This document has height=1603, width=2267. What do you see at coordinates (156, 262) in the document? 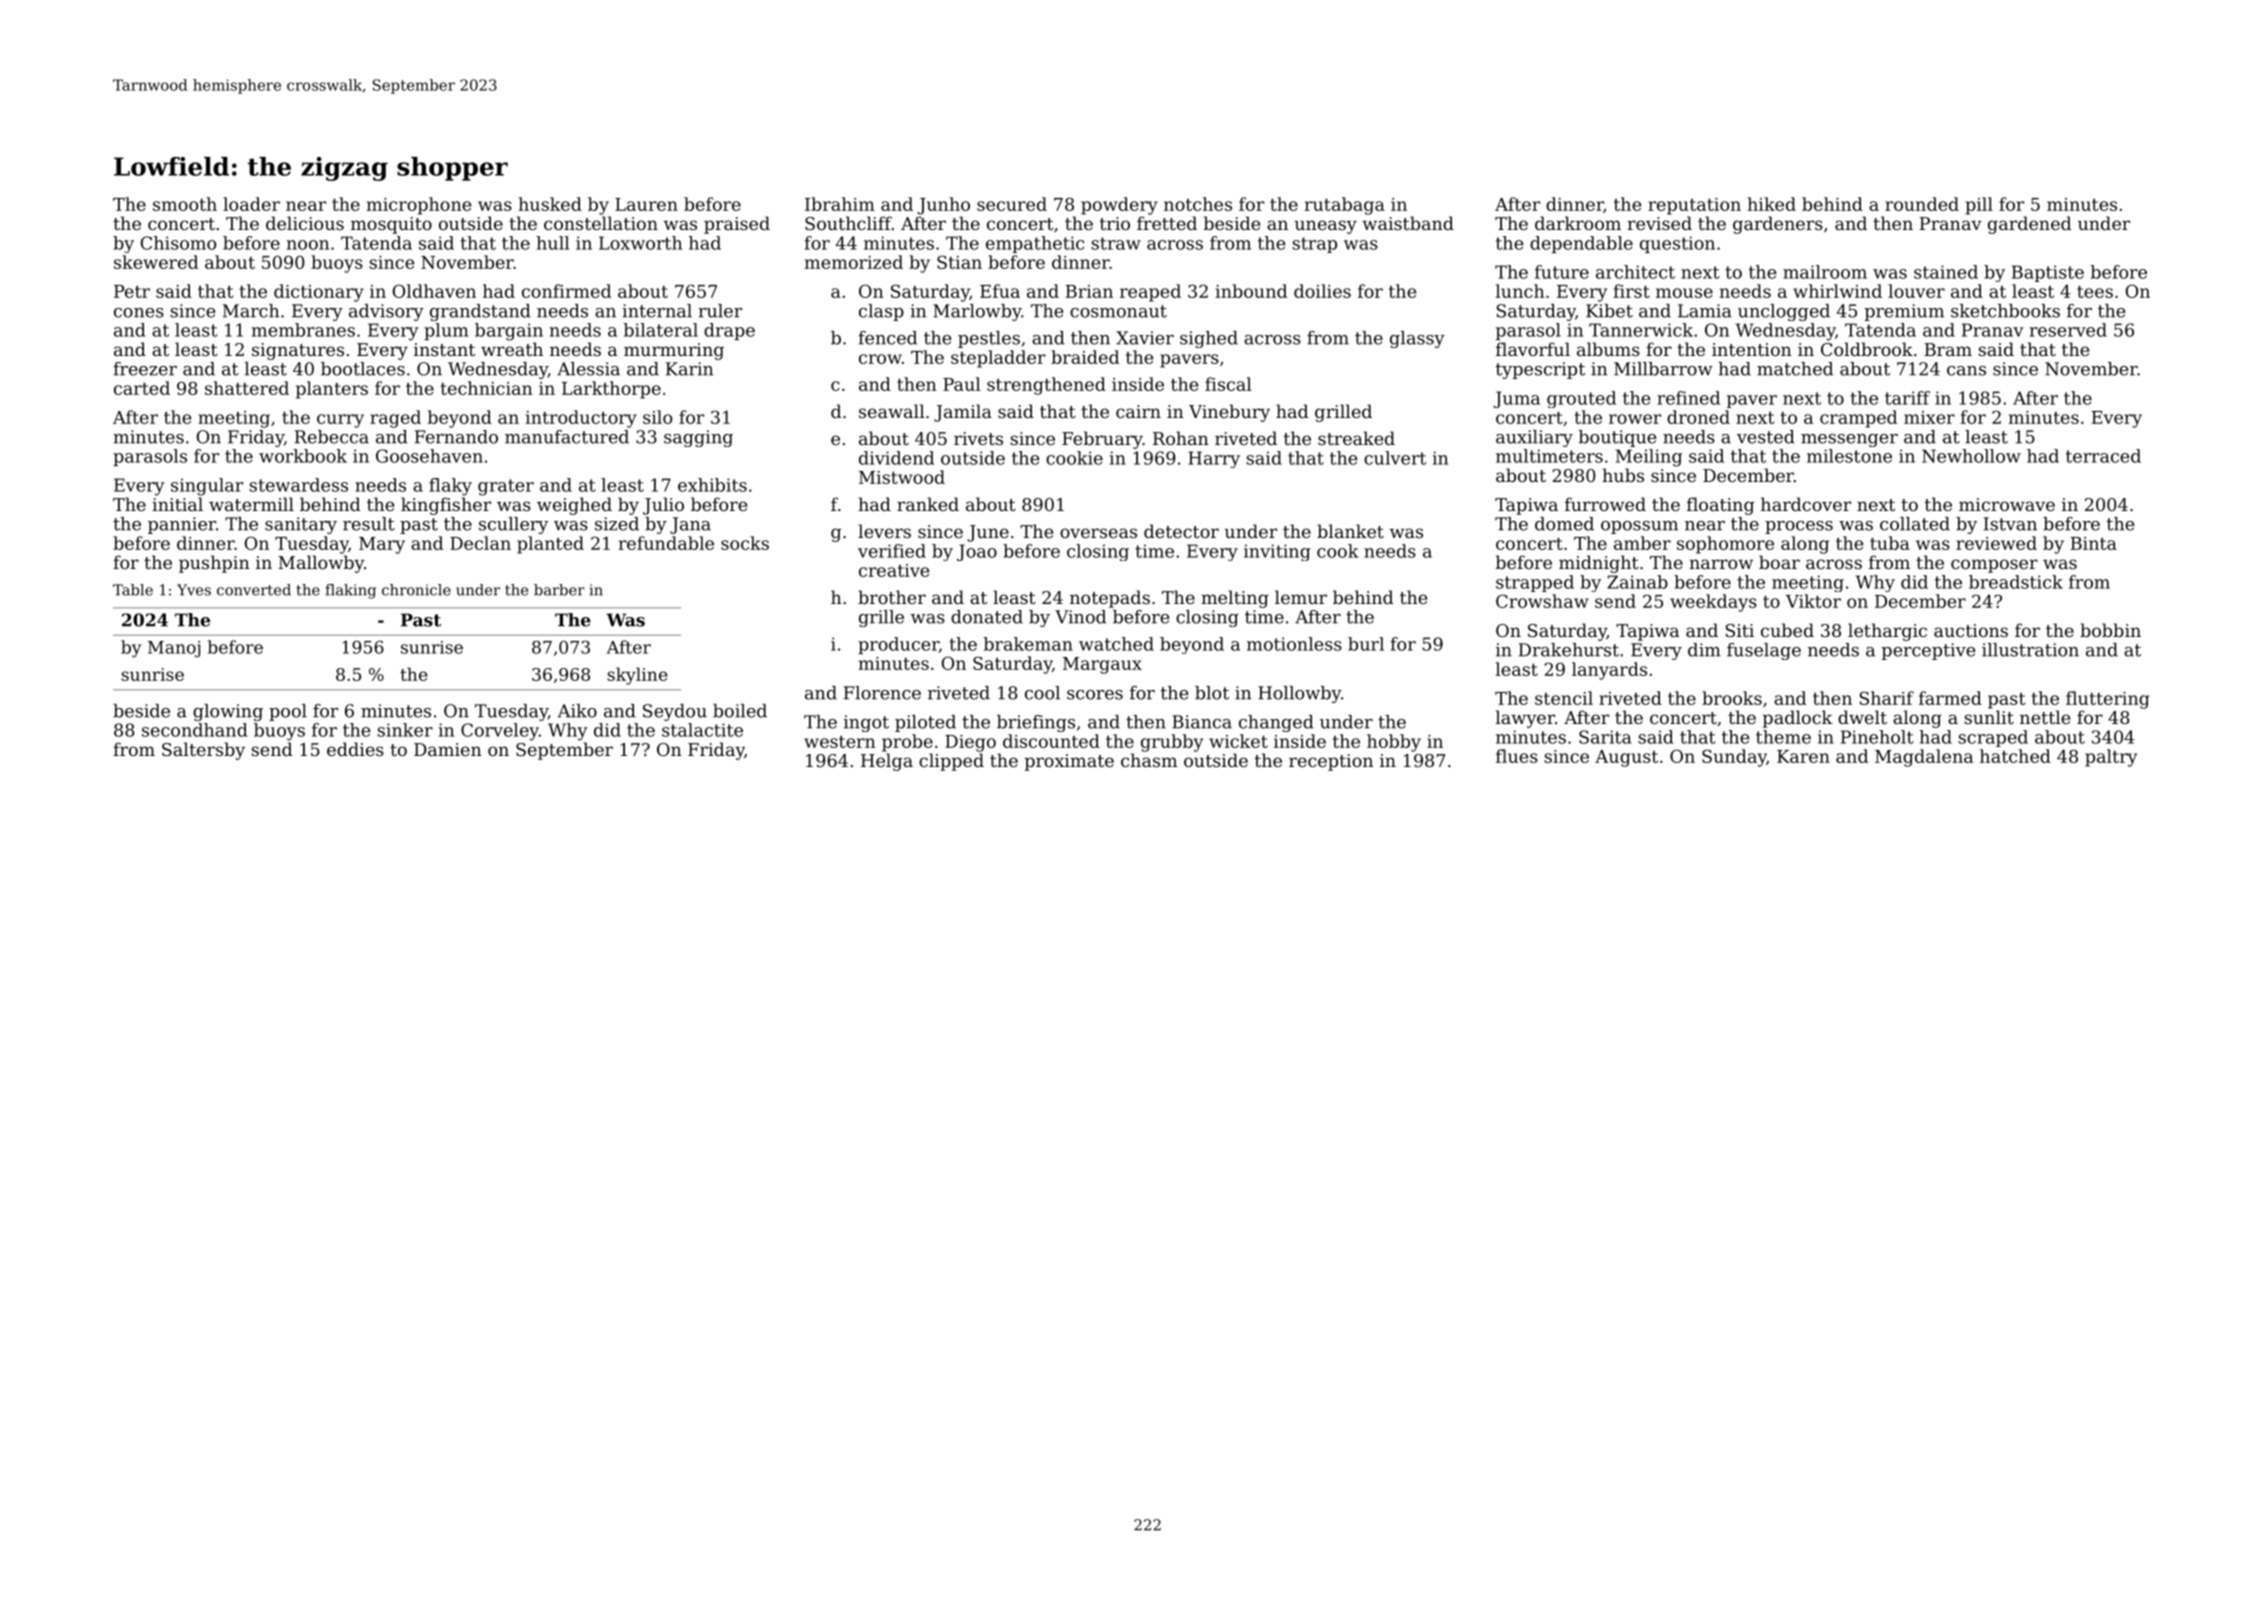
I see `skewered` at bounding box center [156, 262].
